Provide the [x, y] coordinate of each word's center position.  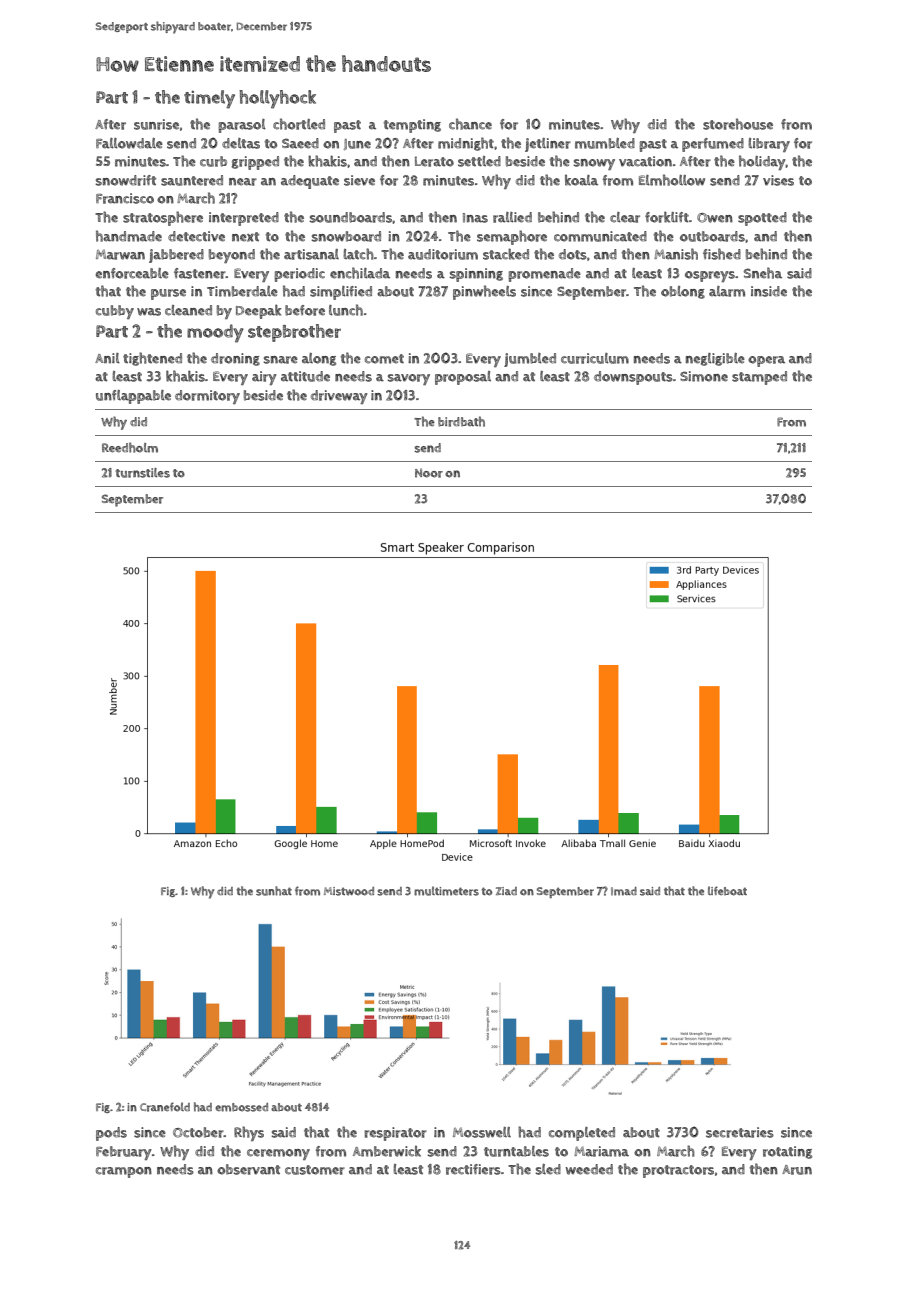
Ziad [506, 891]
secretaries [740, 1132]
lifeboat [727, 891]
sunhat [274, 891]
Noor [429, 473]
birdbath [461, 421]
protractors [678, 1171]
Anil [107, 358]
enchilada [360, 273]
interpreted [244, 219]
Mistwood [349, 891]
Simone [704, 376]
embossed [241, 1107]
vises [778, 180]
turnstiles [142, 473]
